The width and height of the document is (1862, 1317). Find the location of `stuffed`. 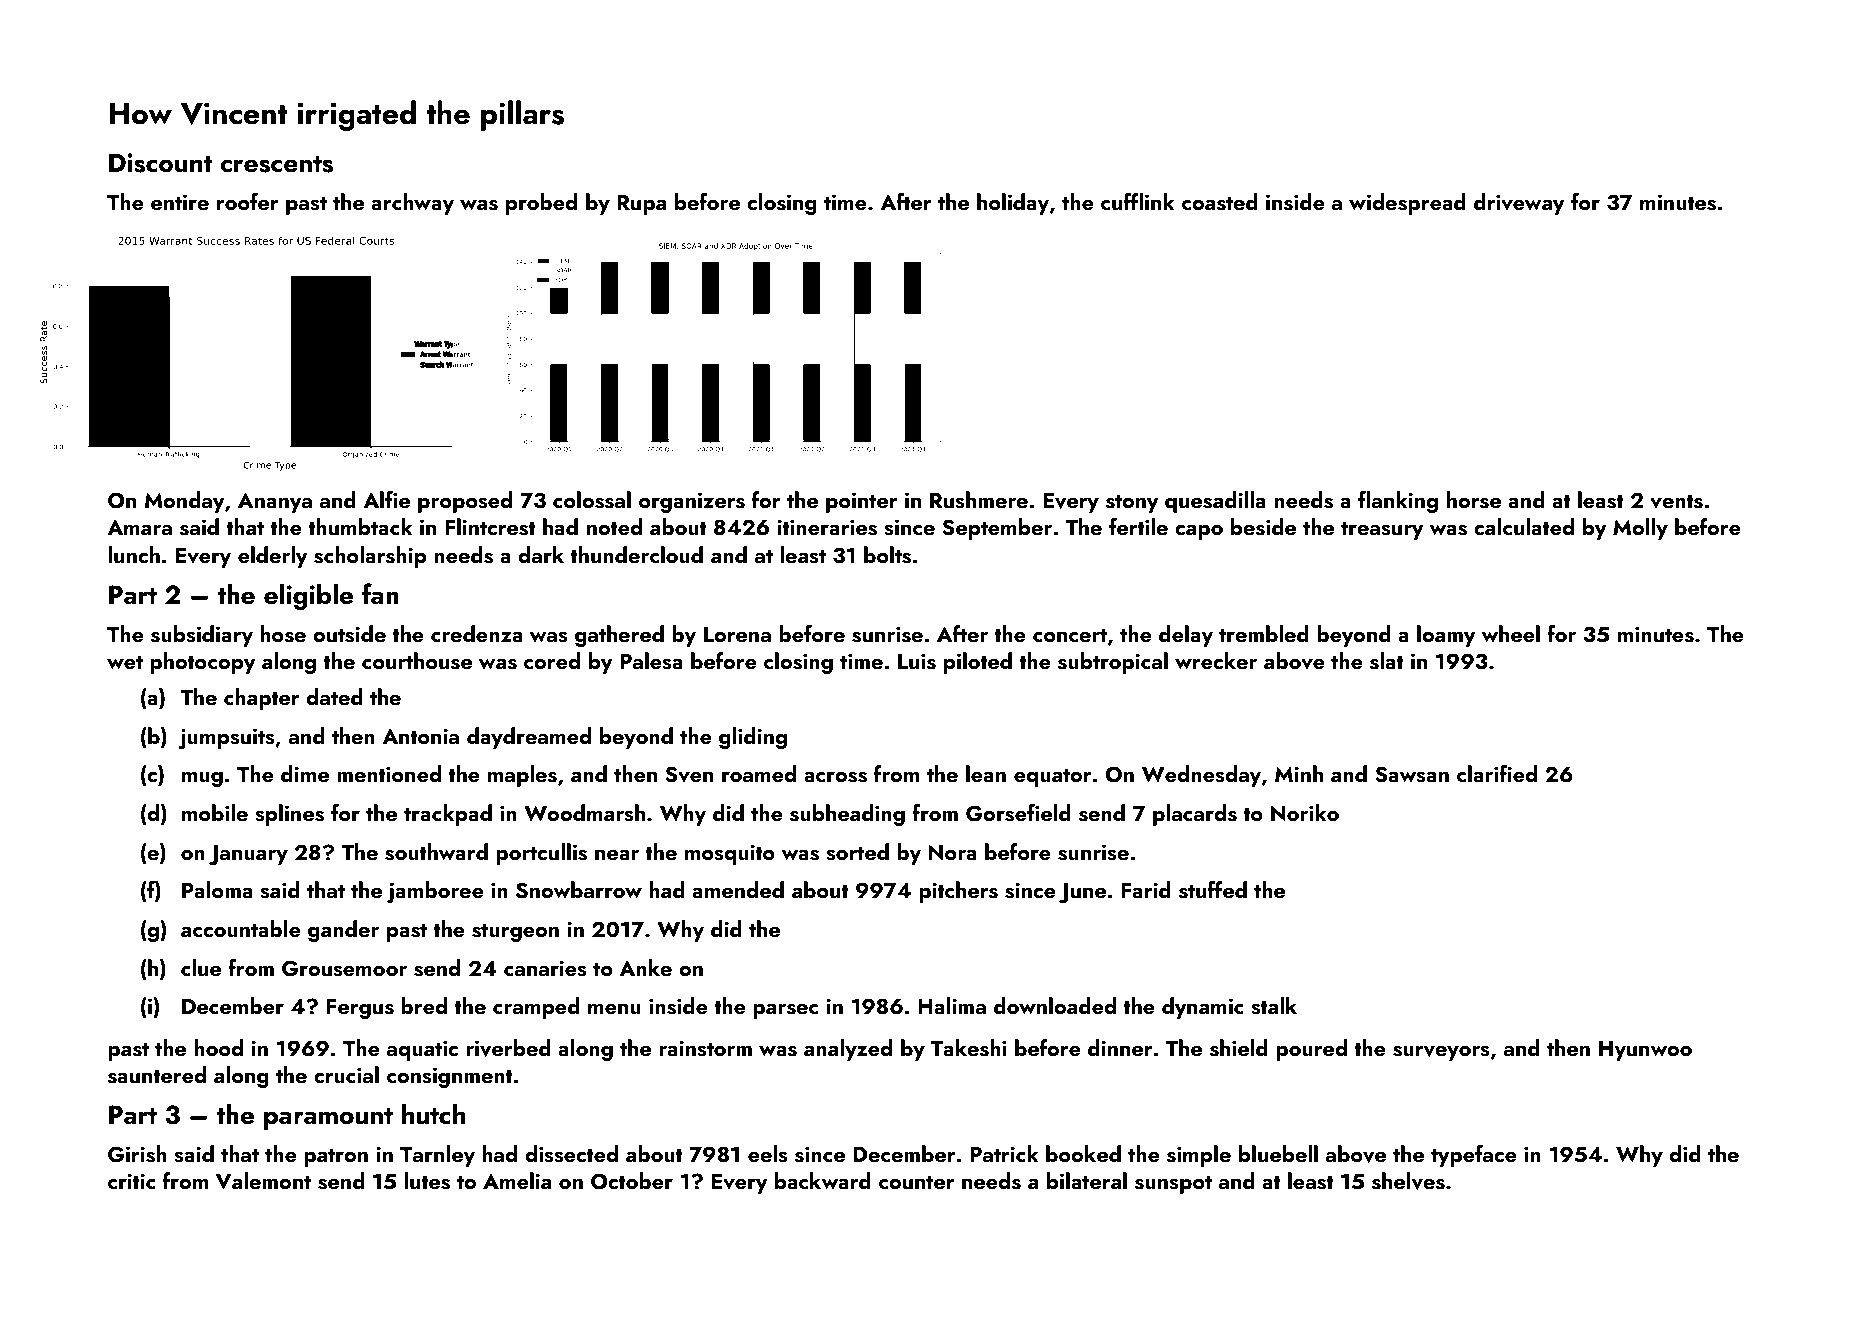

stuffed is located at coordinates (1213, 890).
